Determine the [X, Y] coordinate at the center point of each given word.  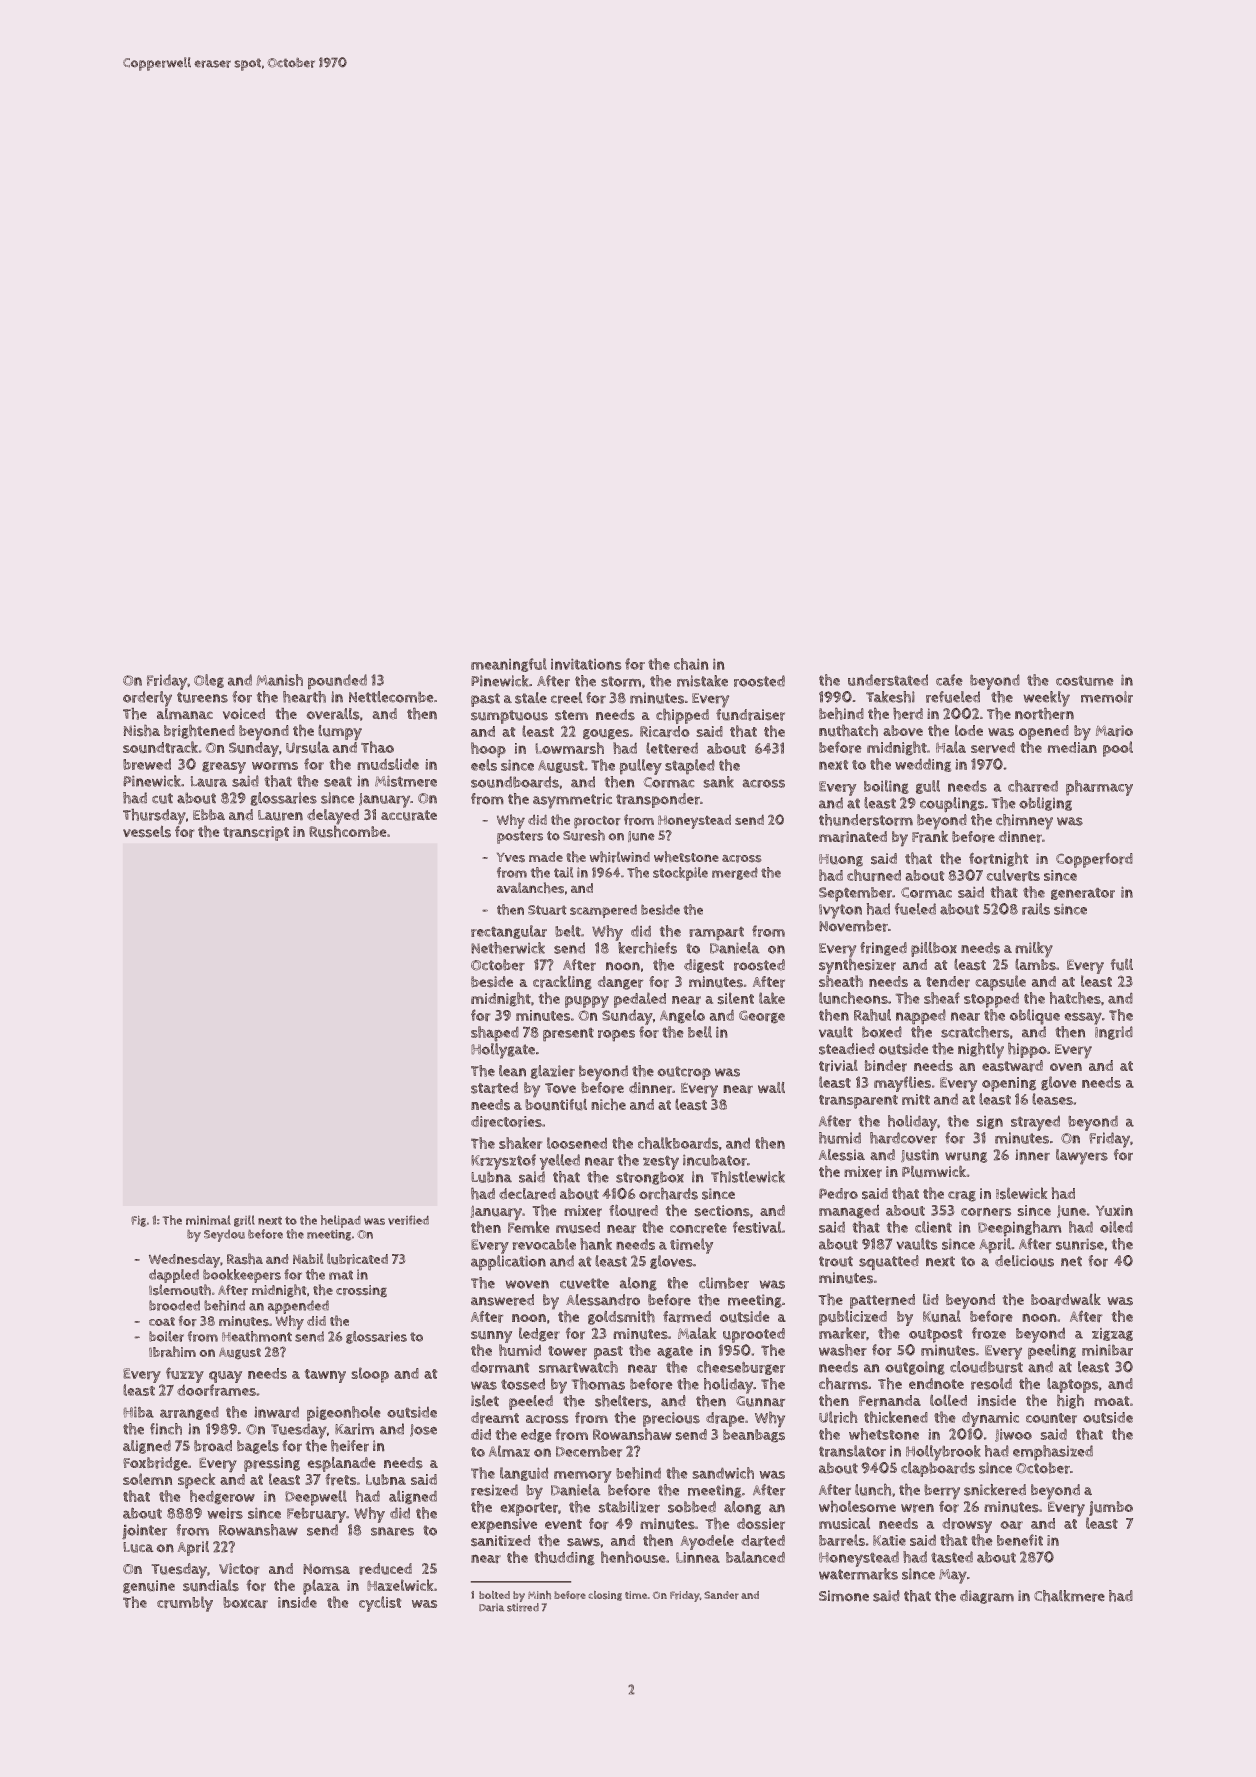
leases [1052, 1099]
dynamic [990, 1419]
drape [725, 1419]
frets [340, 1480]
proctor [597, 822]
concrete [698, 1228]
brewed [147, 764]
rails [1036, 909]
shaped [495, 1034]
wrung [966, 1157]
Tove [560, 1088]
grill [244, 1221]
